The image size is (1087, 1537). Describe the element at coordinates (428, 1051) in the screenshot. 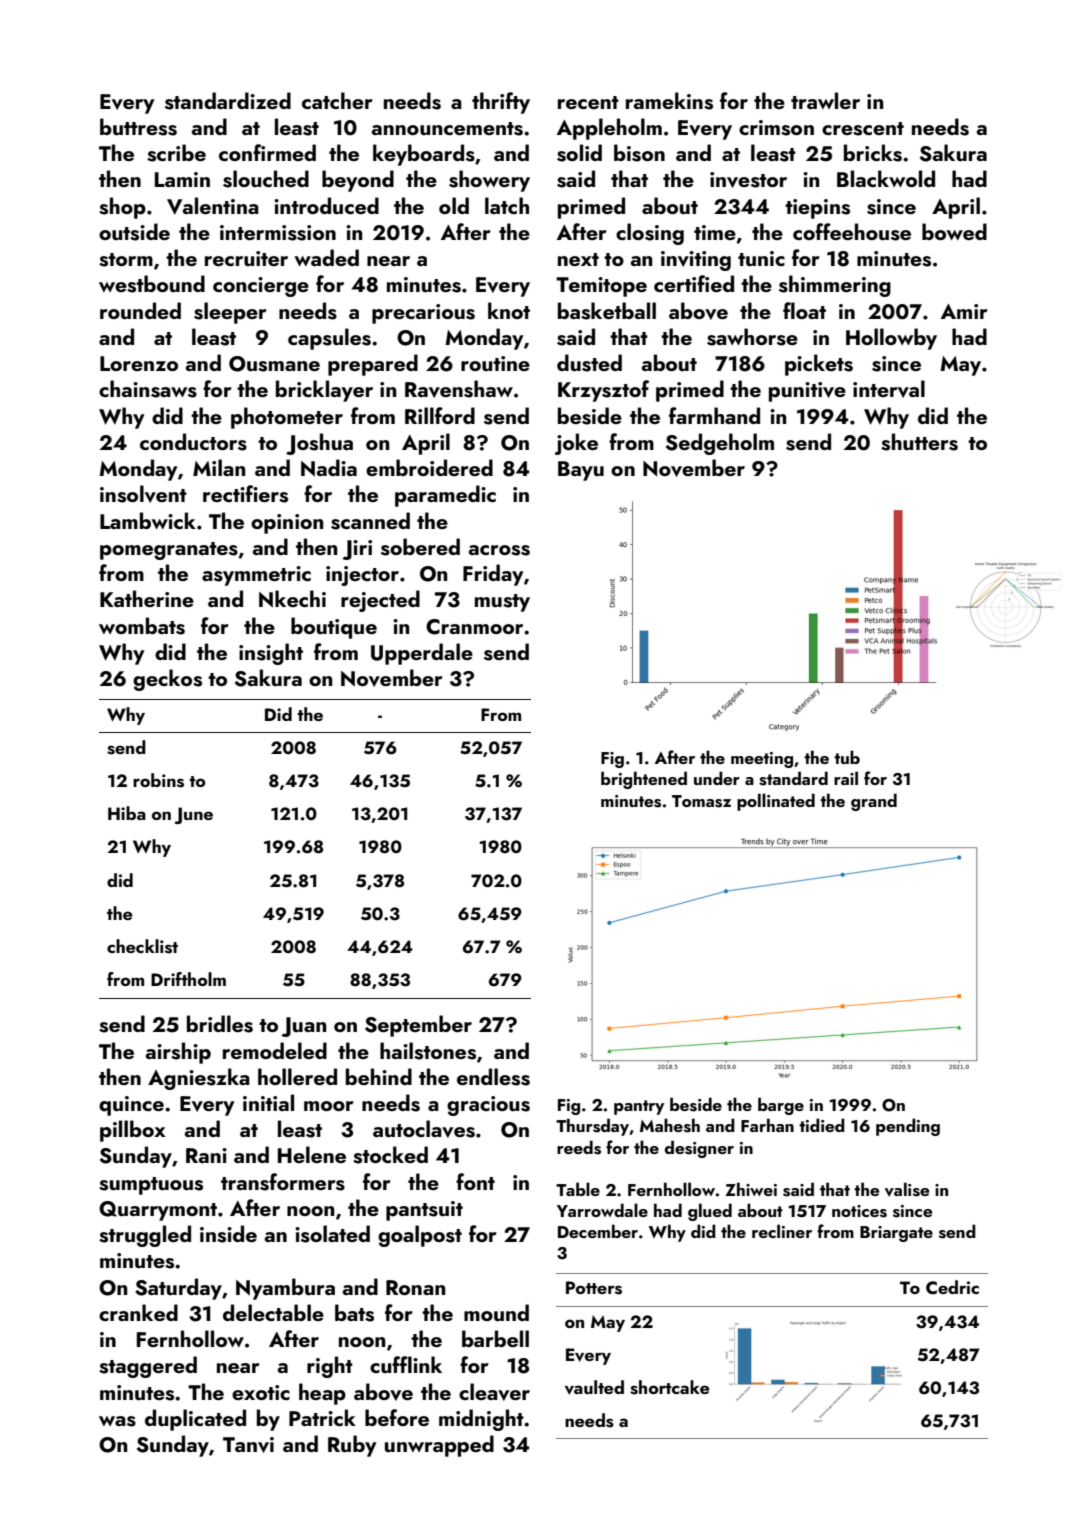

I see `hailstones` at that location.
